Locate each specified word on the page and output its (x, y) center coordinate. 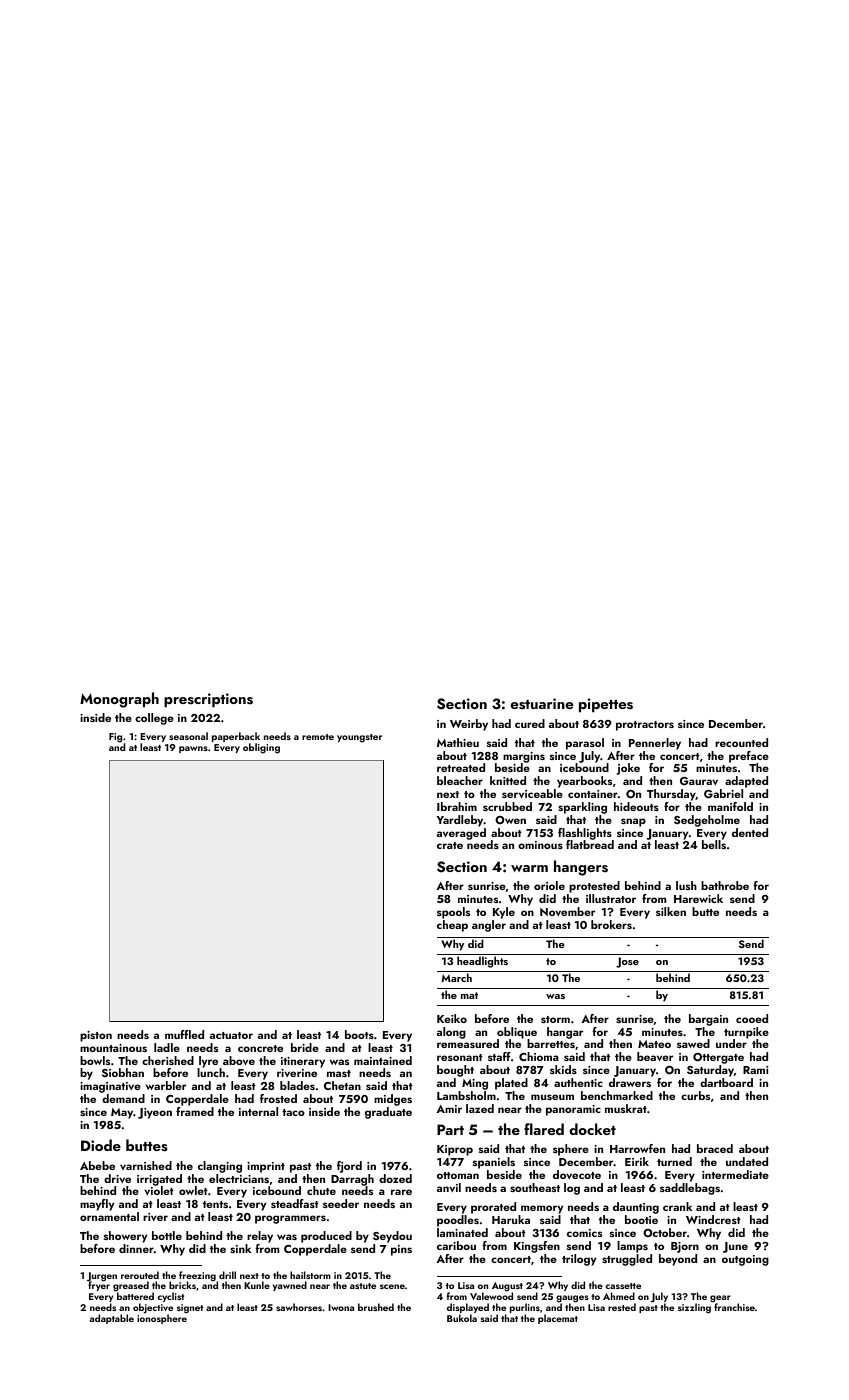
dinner (136, 1248)
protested (594, 887)
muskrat (626, 1108)
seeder (341, 1203)
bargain (708, 1020)
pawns (193, 749)
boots (359, 1034)
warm (529, 868)
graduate (388, 1113)
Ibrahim (457, 806)
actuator (231, 1035)
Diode (101, 1145)
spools (453, 913)
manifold (730, 806)
